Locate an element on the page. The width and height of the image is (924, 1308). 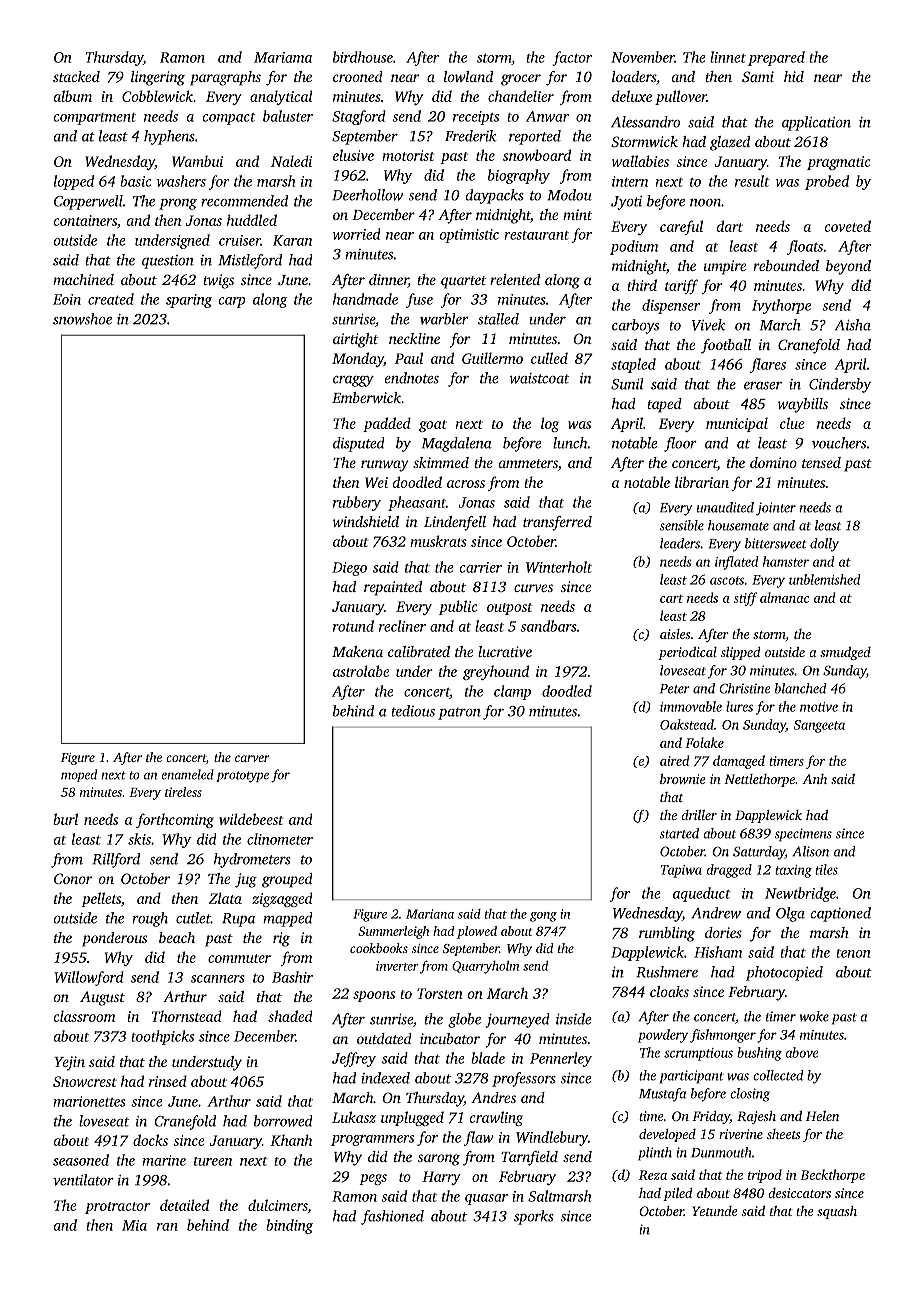
collected is located at coordinates (778, 1075).
